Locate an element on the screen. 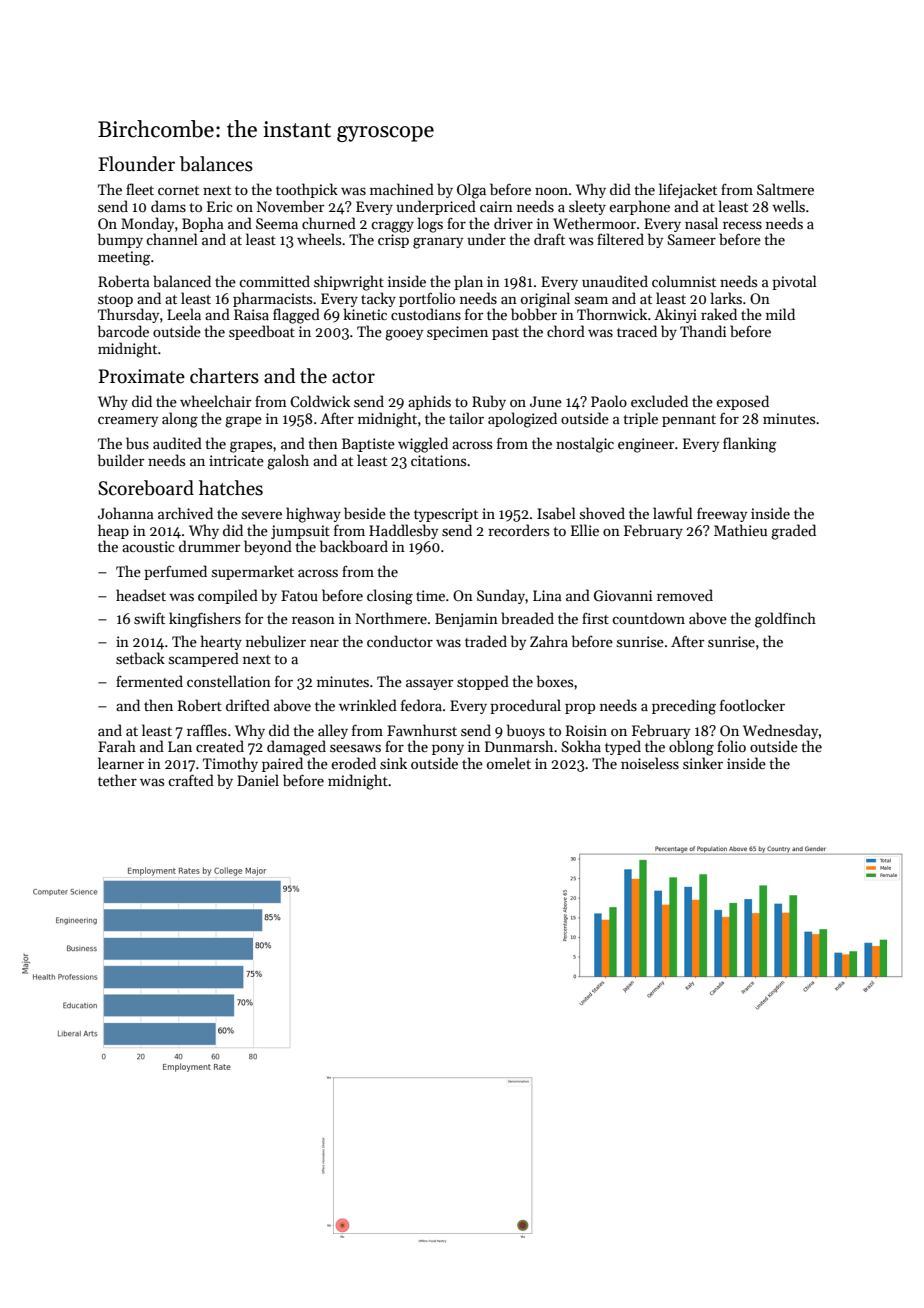 The height and width of the screenshot is (1308, 924). wells is located at coordinates (788, 206).
